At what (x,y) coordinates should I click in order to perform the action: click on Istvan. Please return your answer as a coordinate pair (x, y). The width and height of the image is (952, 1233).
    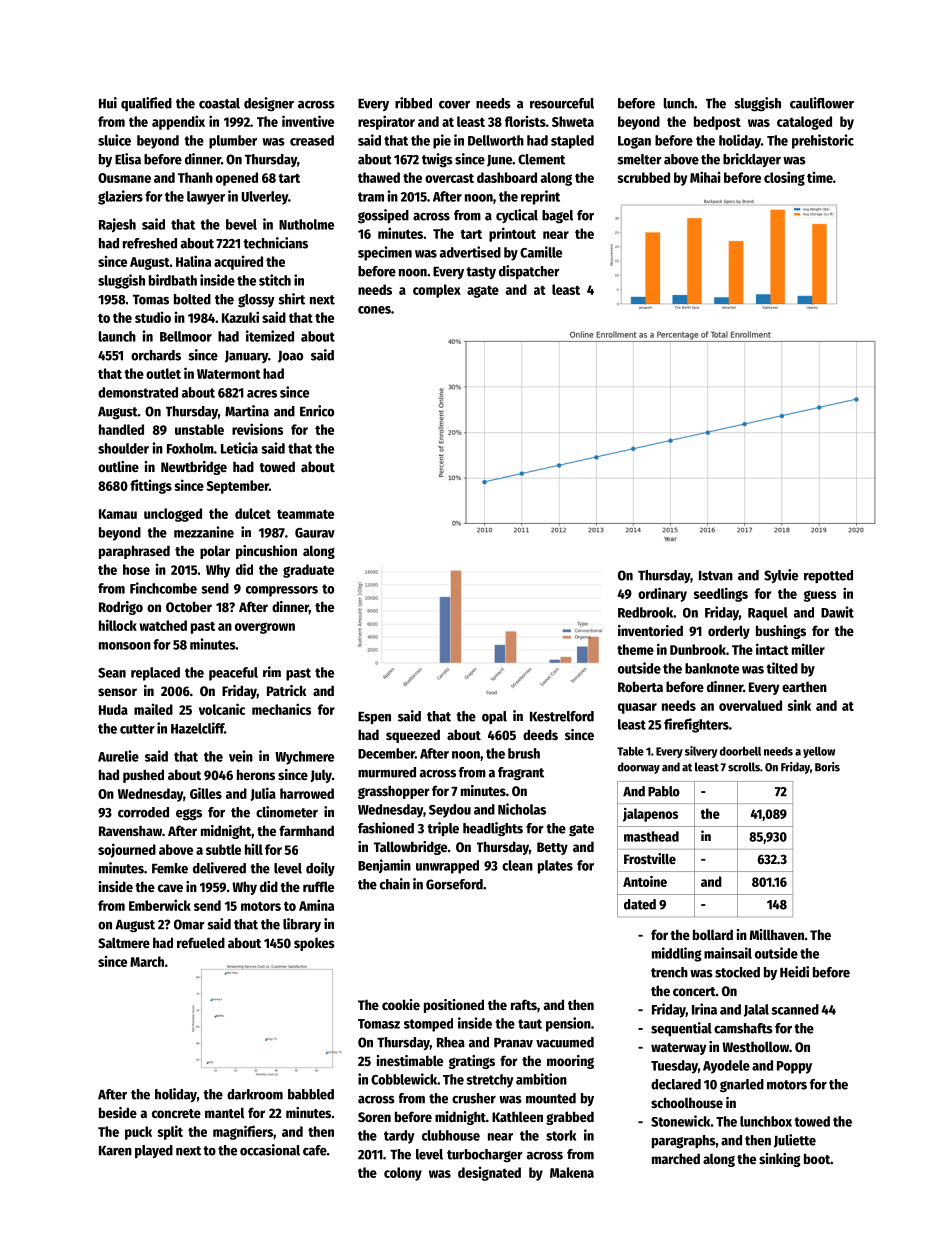
    Looking at the image, I should click on (716, 576).
